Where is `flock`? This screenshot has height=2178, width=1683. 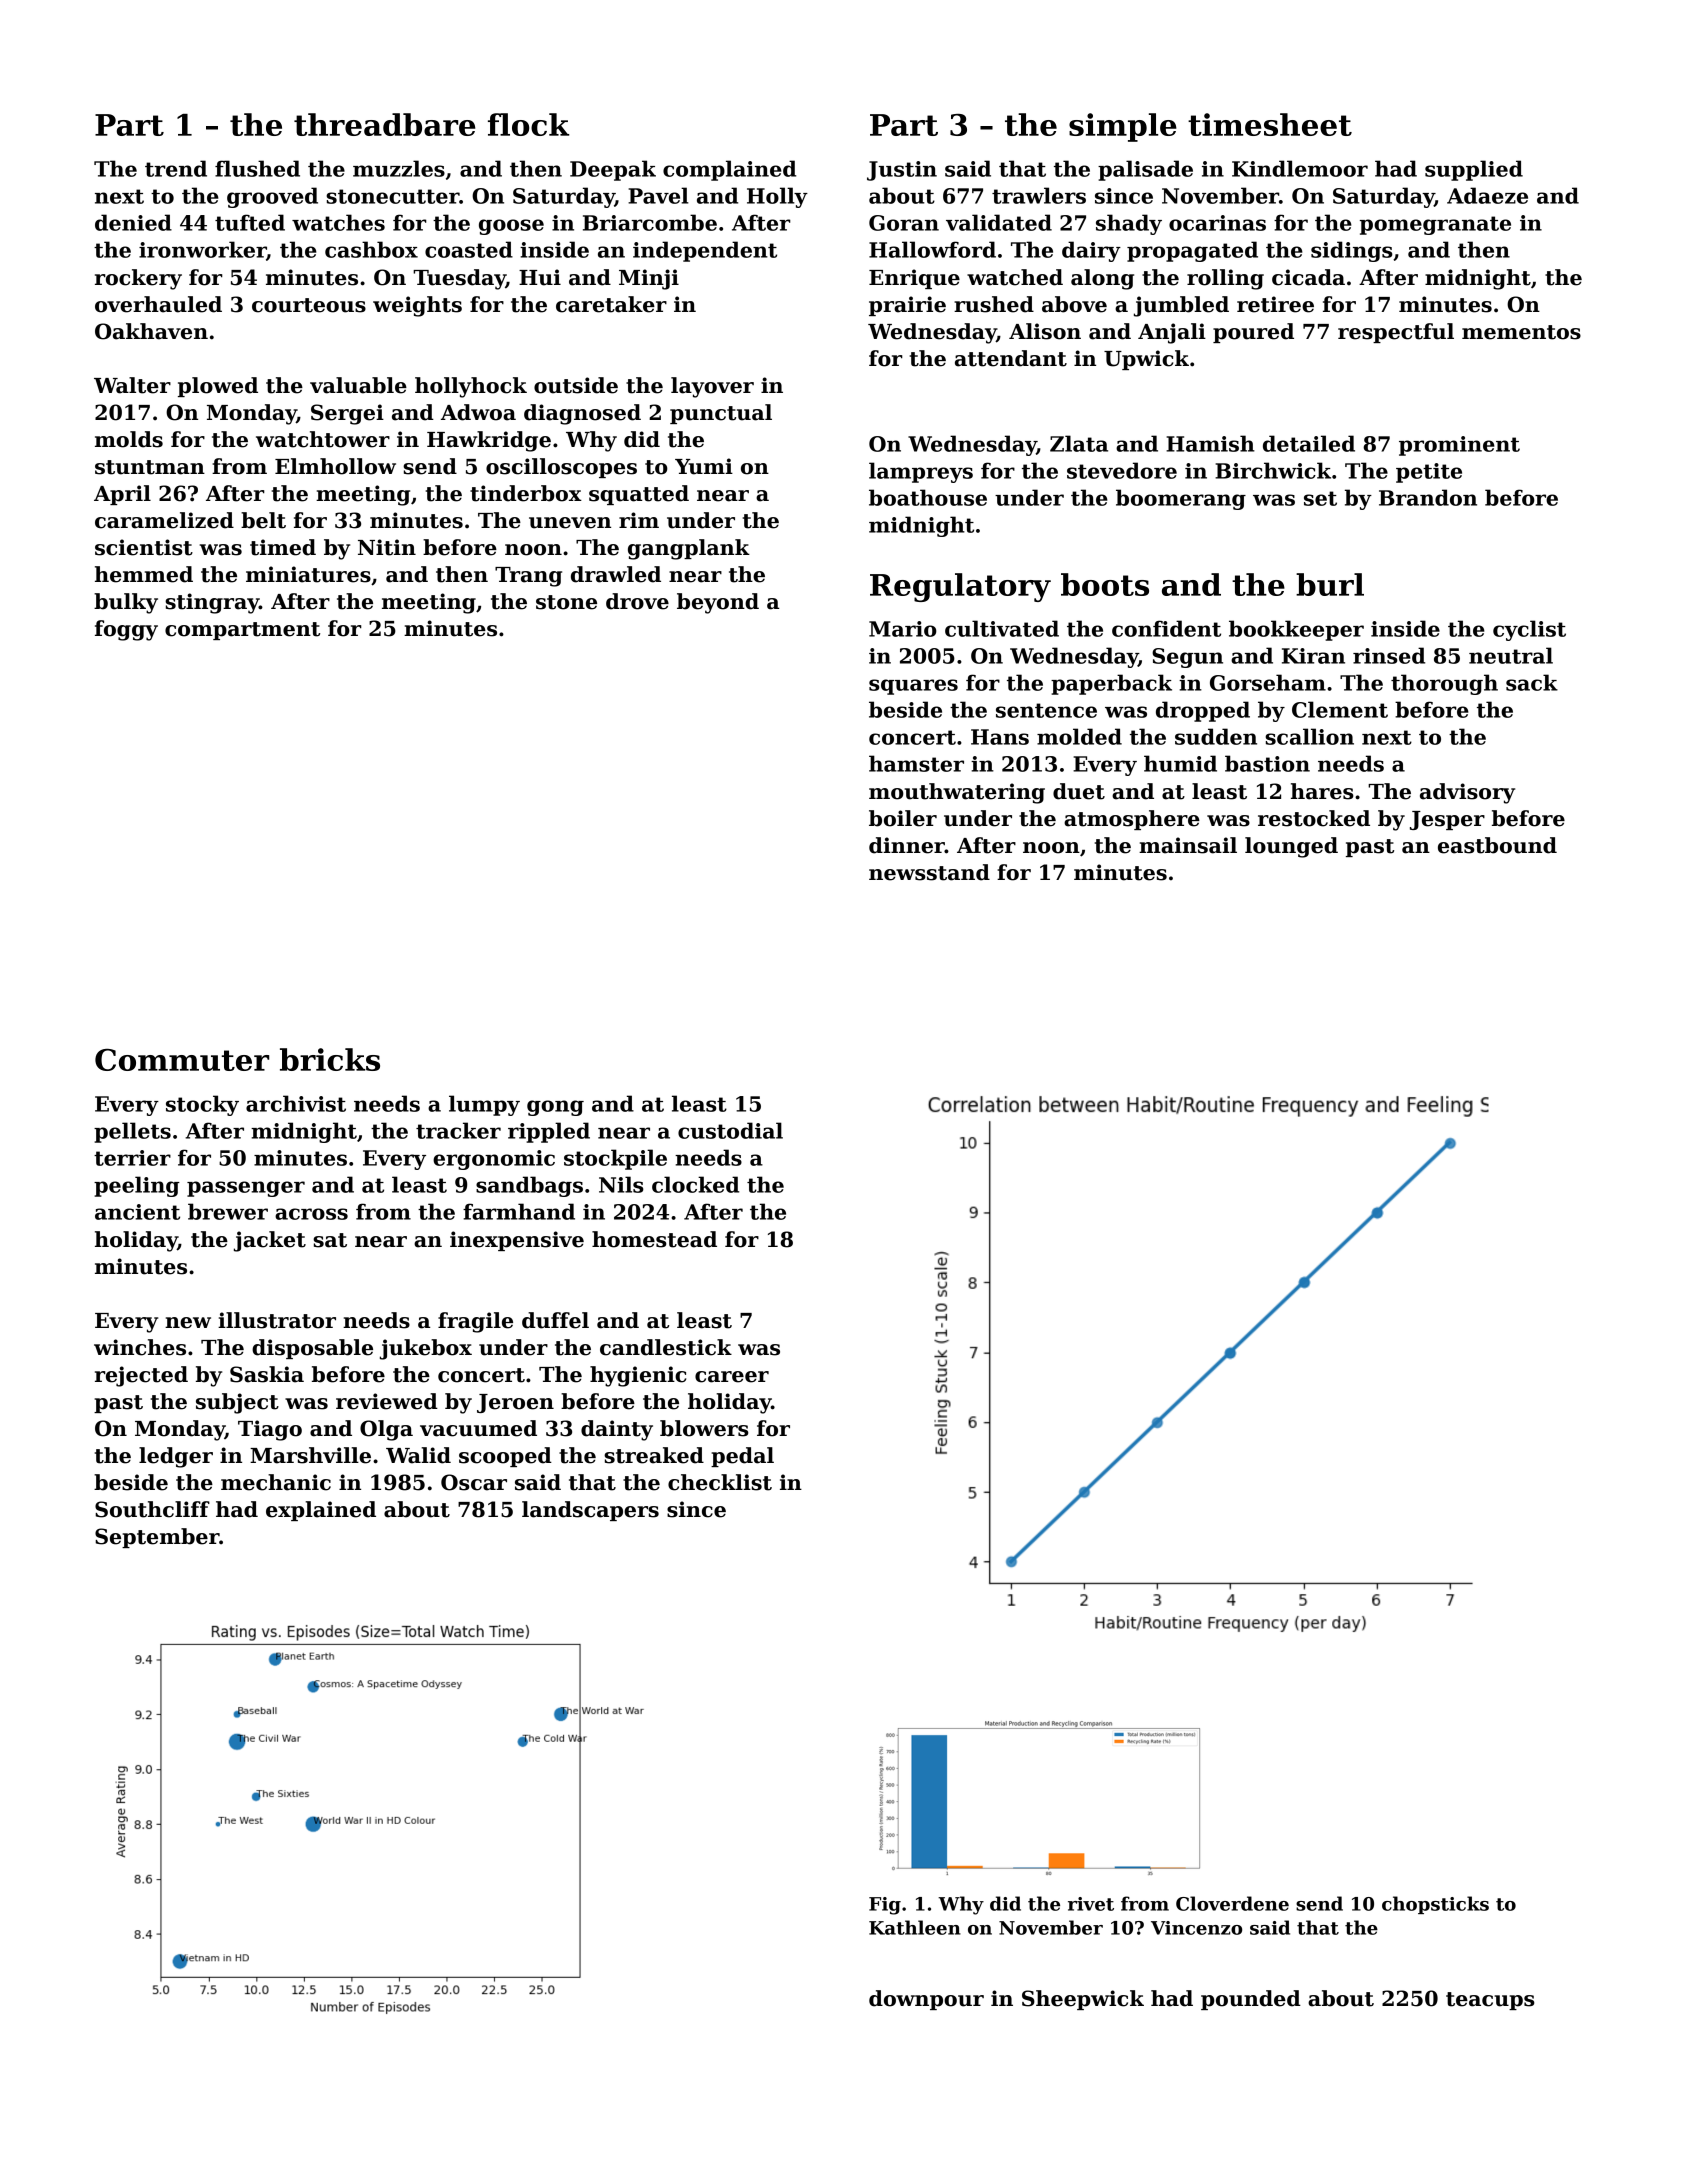 flock is located at coordinates (528, 124).
